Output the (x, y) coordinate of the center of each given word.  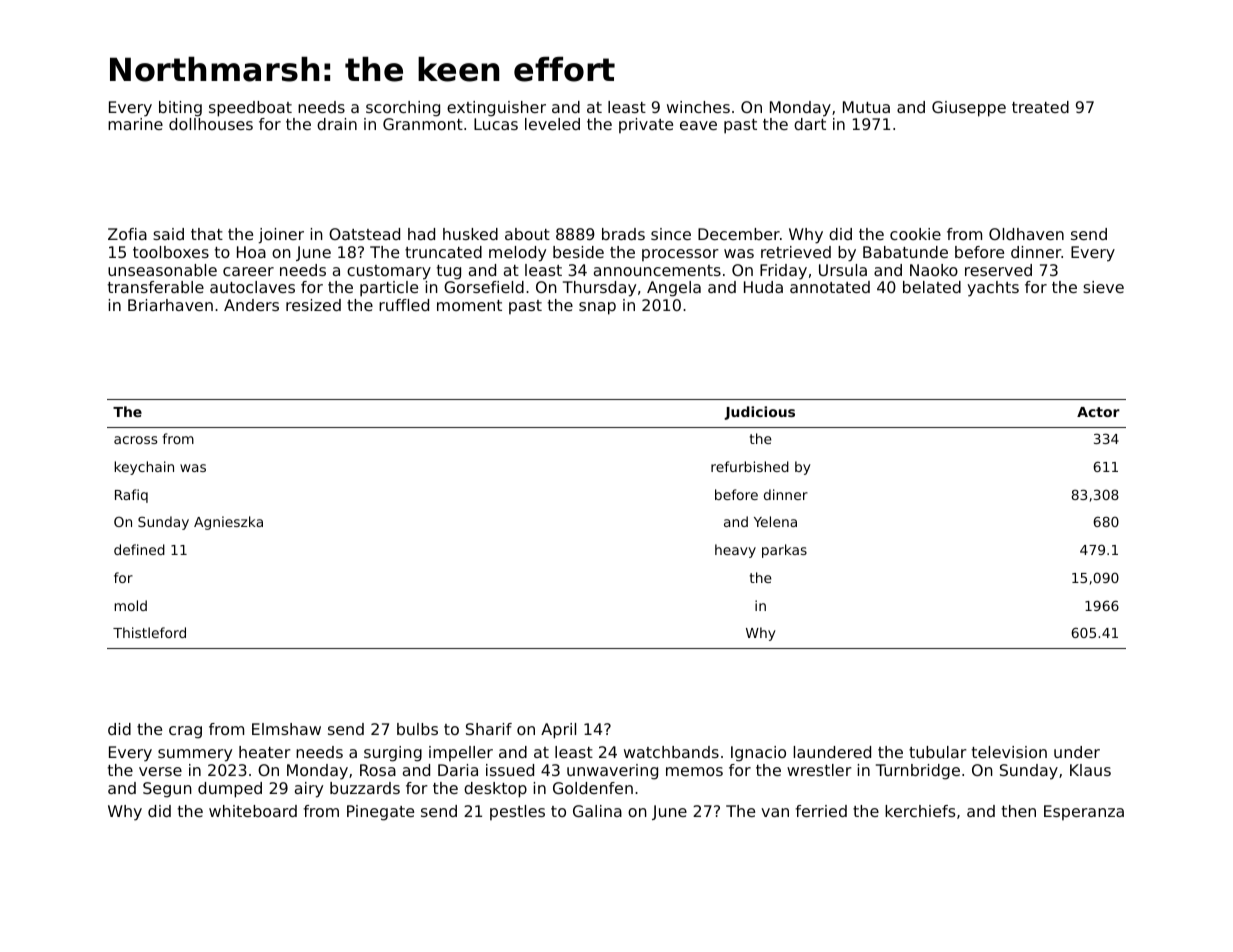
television (1009, 752)
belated (932, 287)
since (671, 234)
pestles (517, 812)
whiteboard (253, 811)
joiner (281, 236)
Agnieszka (228, 523)
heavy (735, 551)
